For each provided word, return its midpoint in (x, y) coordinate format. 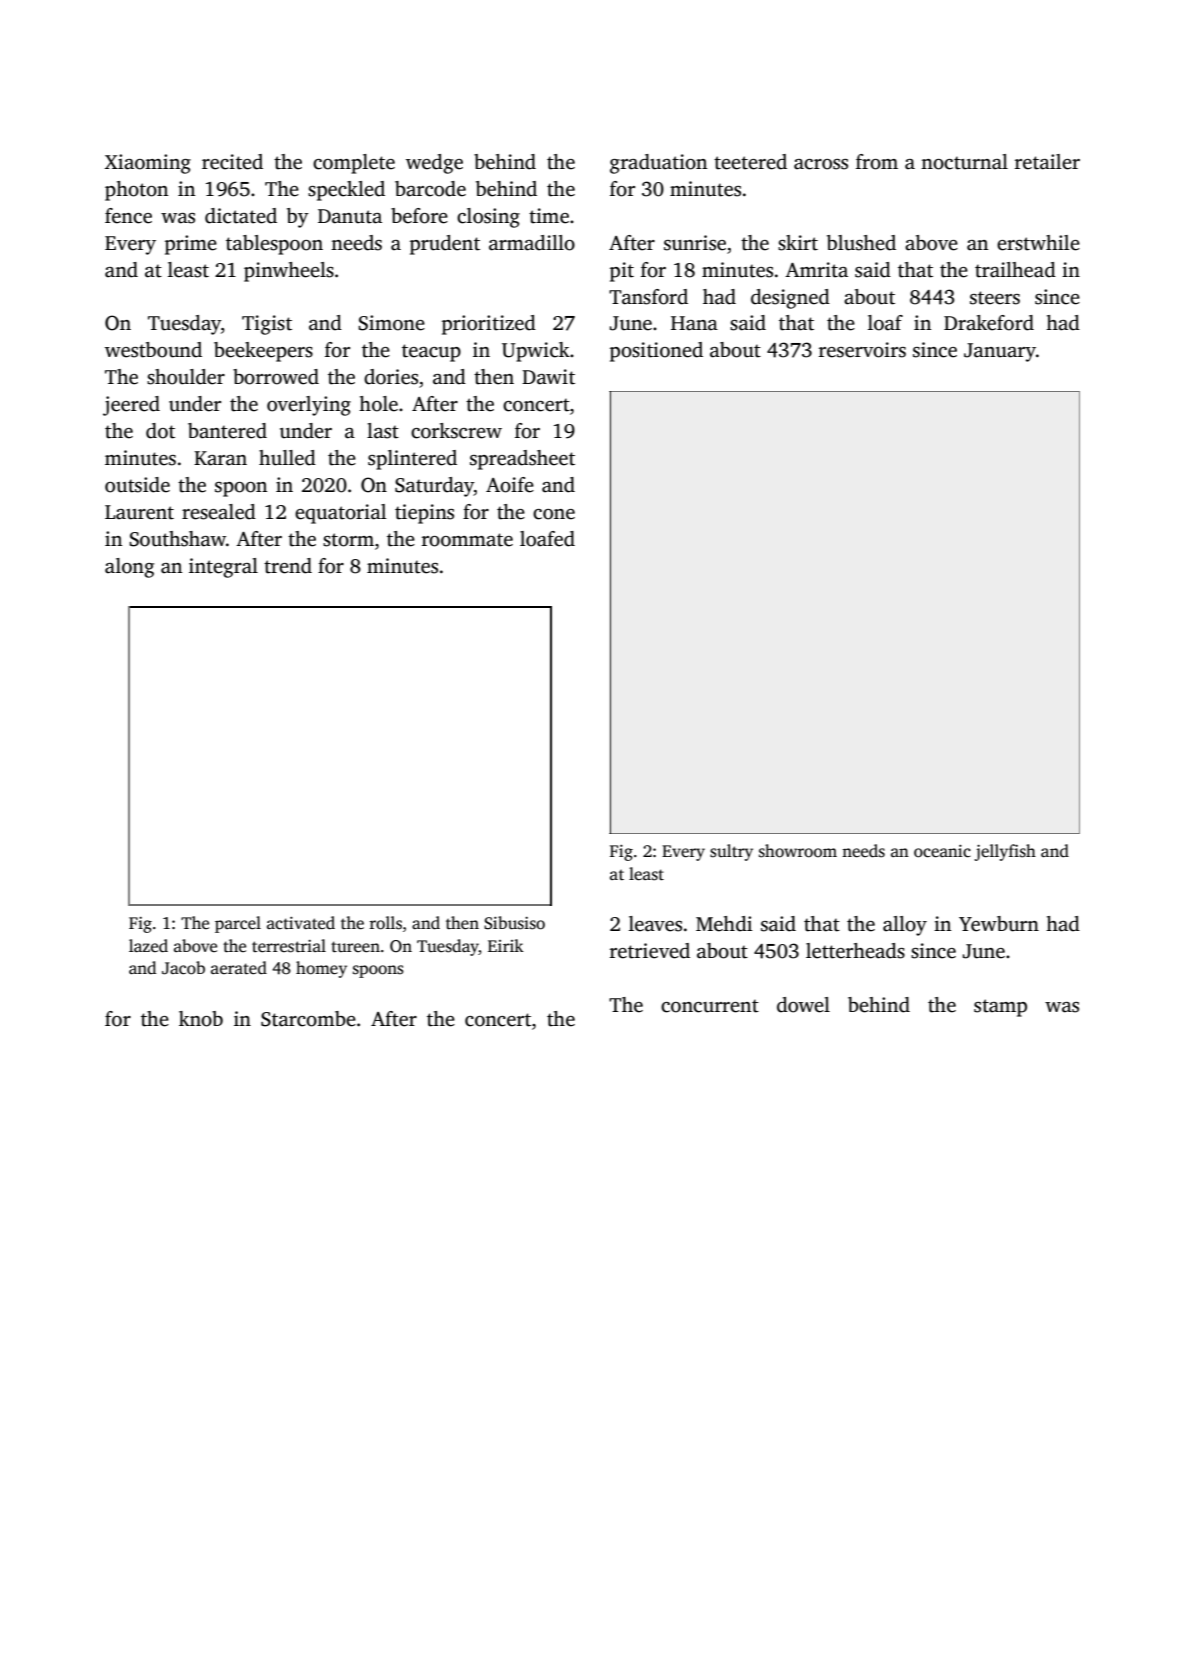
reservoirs (862, 350)
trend (288, 566)
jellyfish (1005, 852)
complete (354, 164)
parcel (238, 924)
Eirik (506, 945)
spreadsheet (522, 460)
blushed (861, 243)
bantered (227, 431)
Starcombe (308, 1019)
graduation (658, 164)
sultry (731, 852)
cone (554, 514)
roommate (467, 540)
